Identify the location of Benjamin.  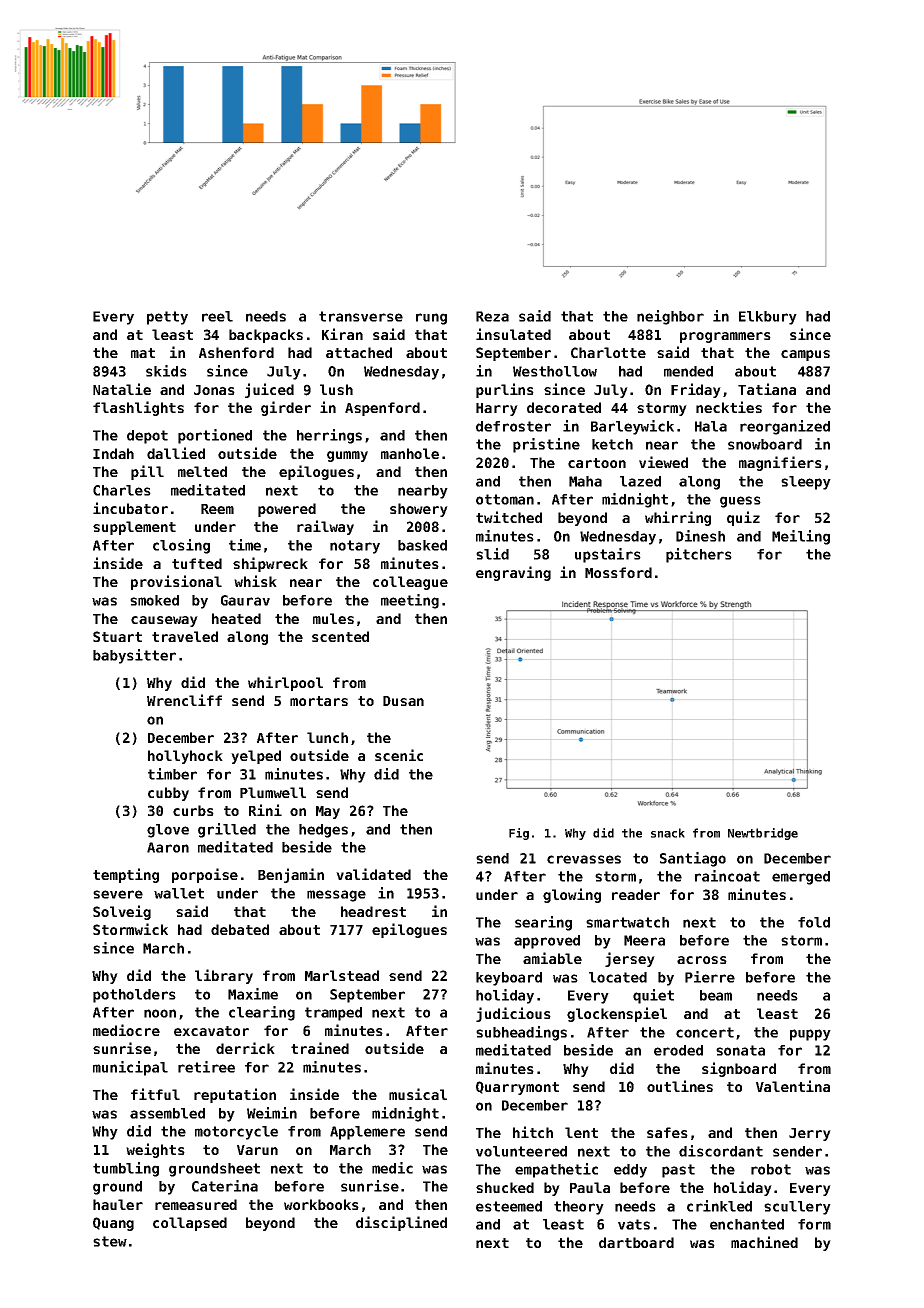
(291, 875).
